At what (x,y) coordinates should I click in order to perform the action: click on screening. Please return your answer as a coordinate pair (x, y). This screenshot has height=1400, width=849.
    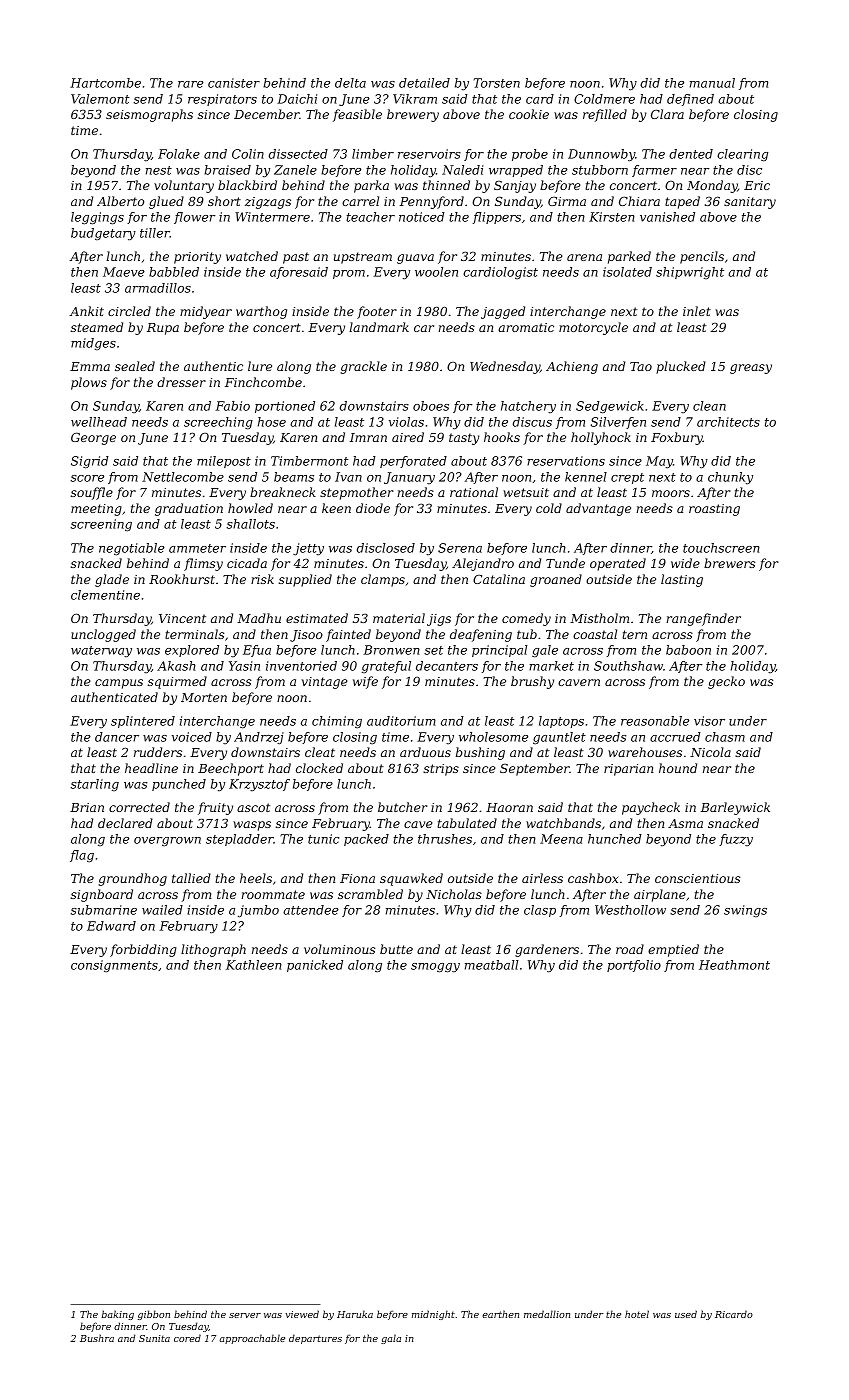
    Looking at the image, I should click on (101, 525).
